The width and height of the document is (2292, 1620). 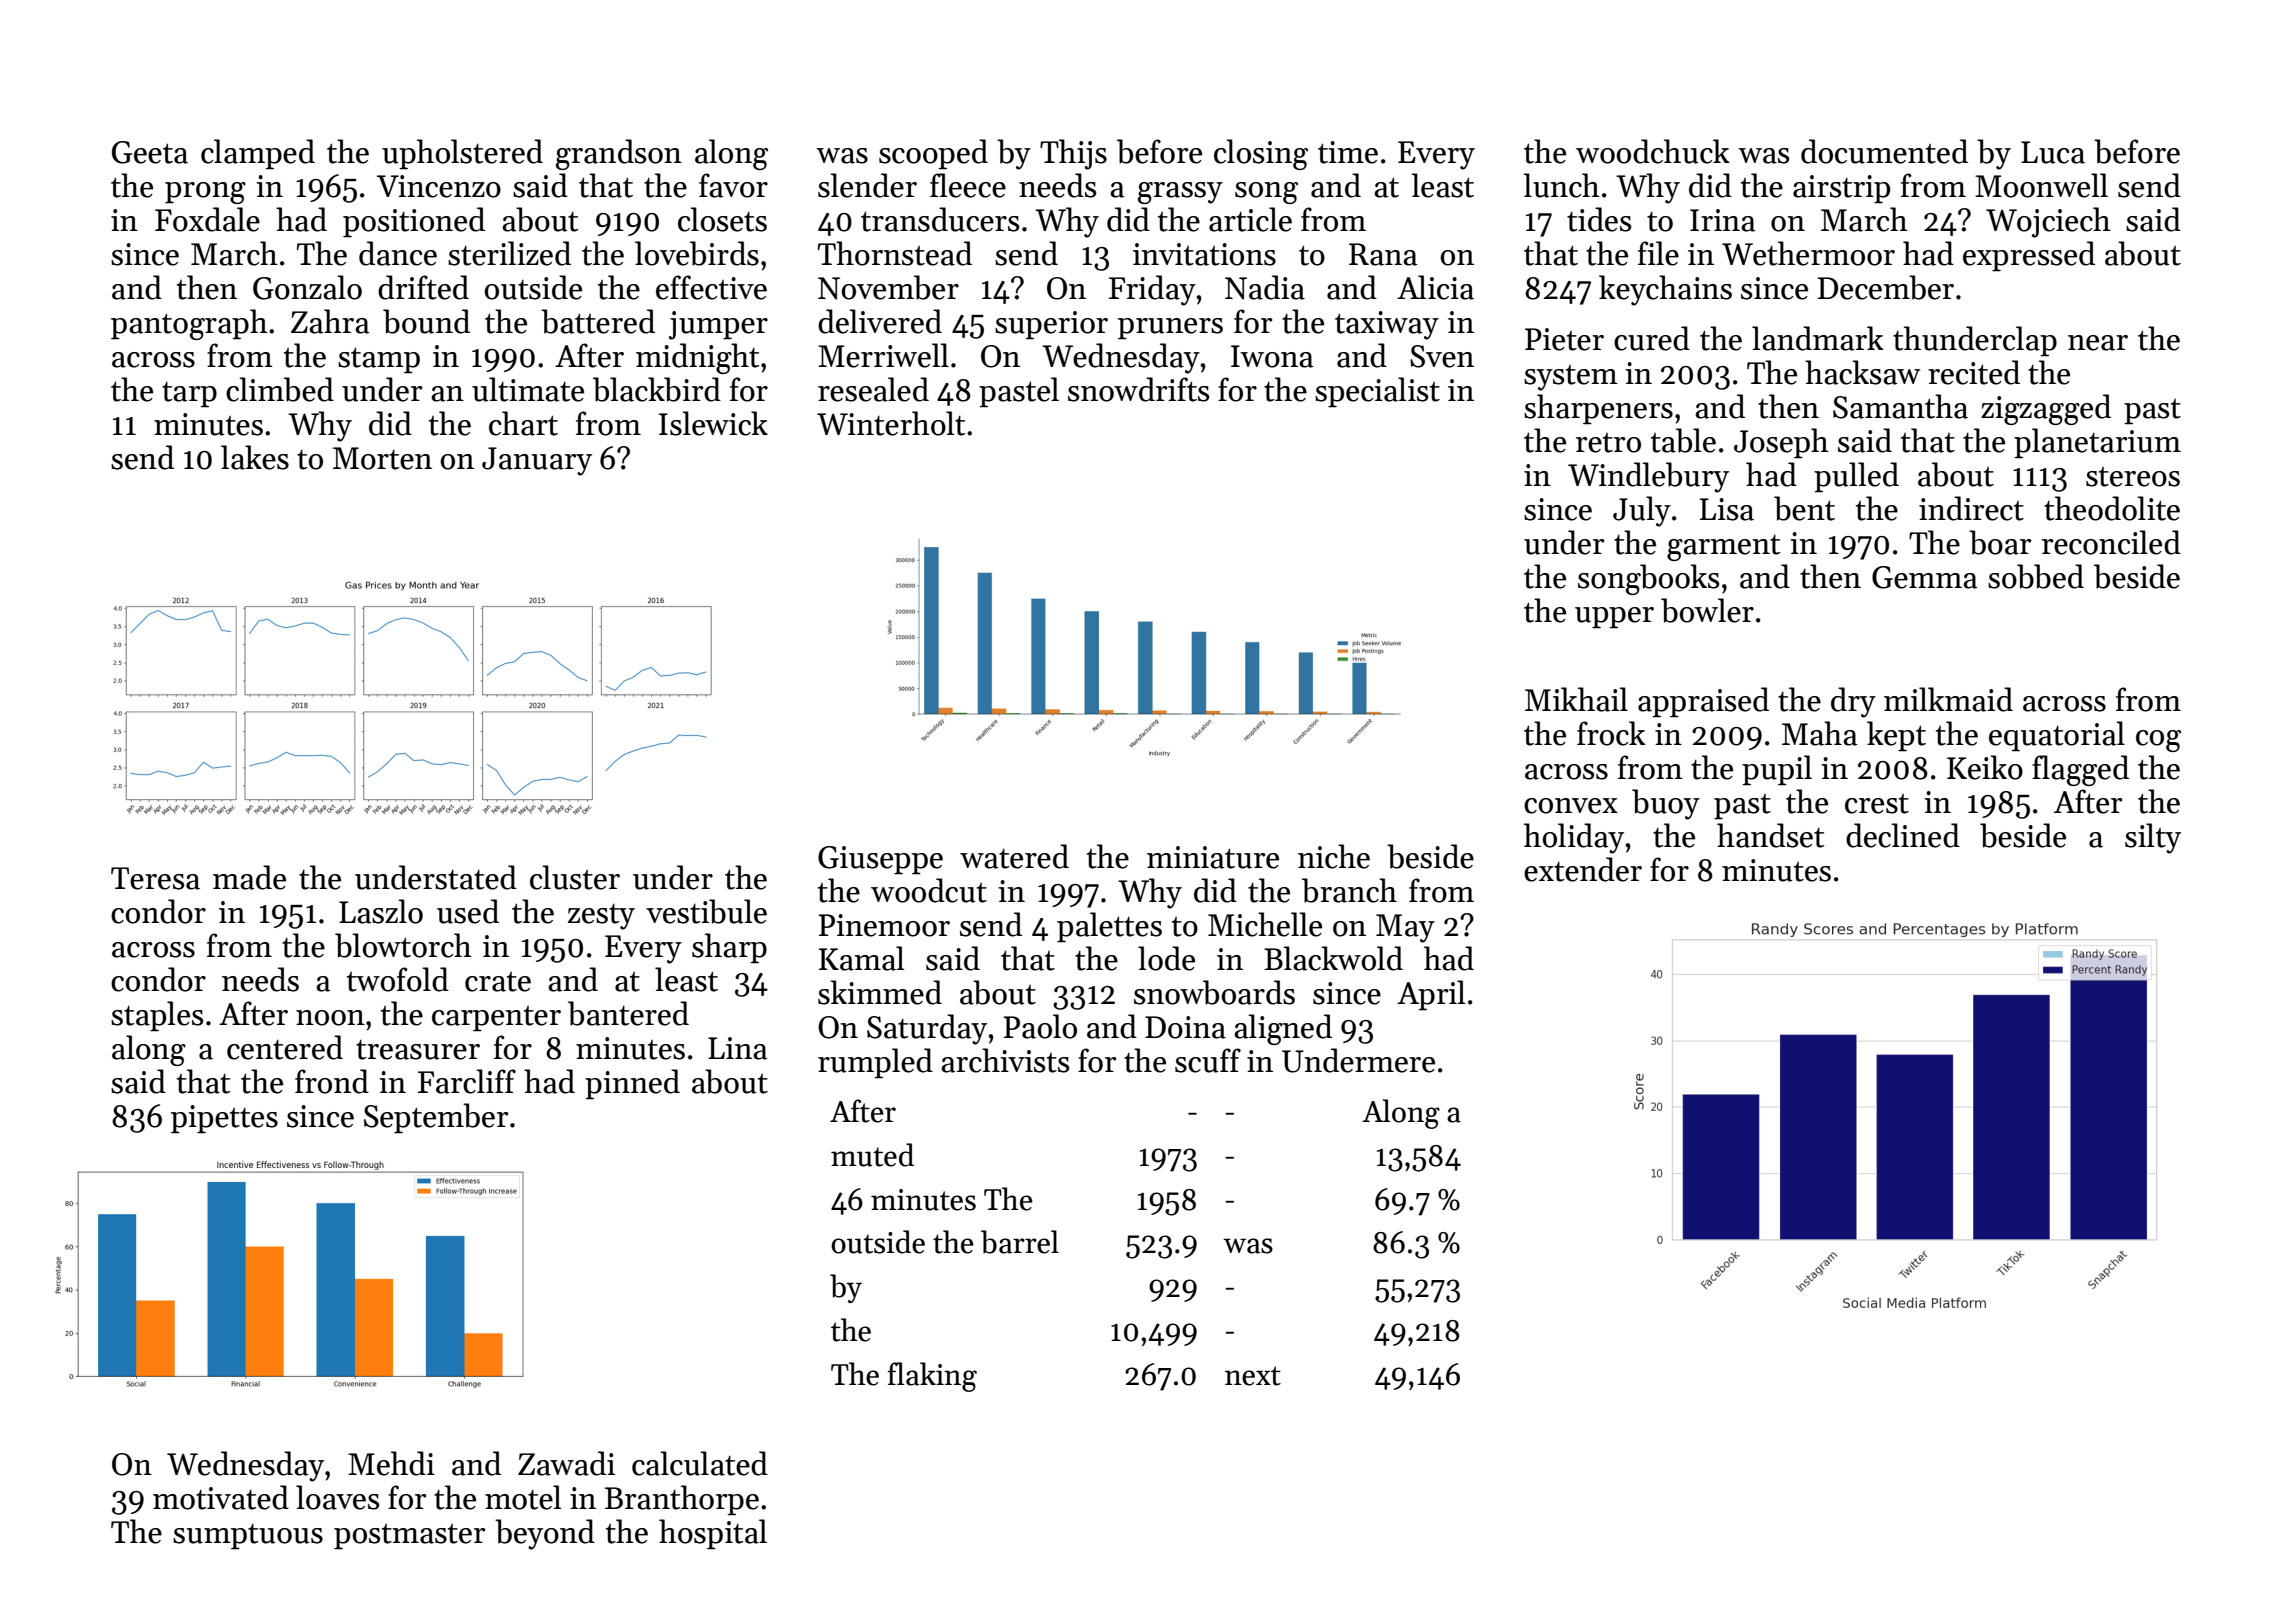 I want to click on flaking, so click(x=932, y=1377).
